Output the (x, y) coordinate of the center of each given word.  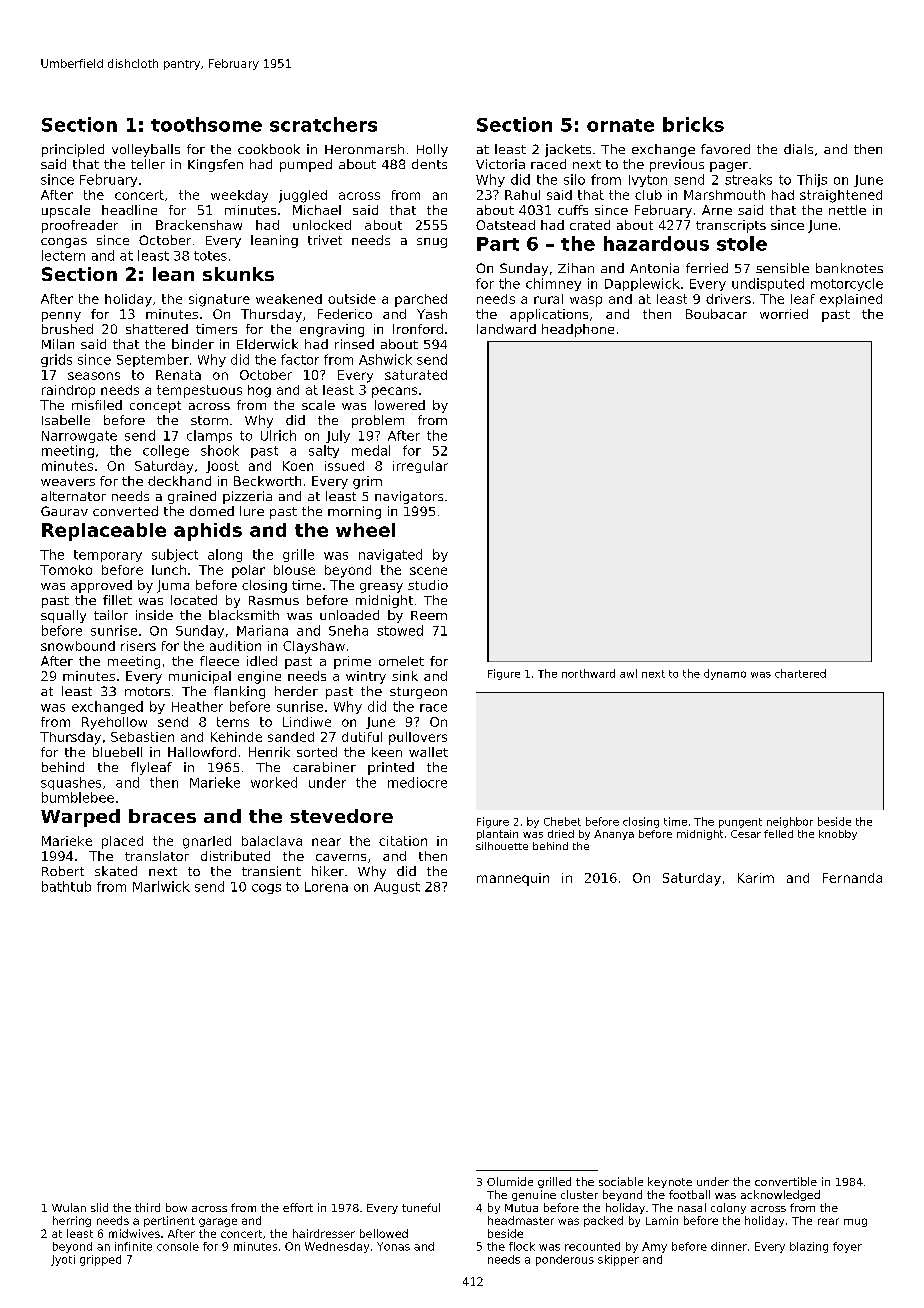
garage (218, 1222)
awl (628, 673)
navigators (409, 497)
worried (784, 314)
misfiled (97, 405)
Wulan (69, 1207)
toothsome (206, 124)
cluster (579, 1194)
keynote (670, 1182)
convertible (786, 1181)
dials (798, 149)
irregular (420, 467)
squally (63, 616)
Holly (432, 150)
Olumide (510, 1181)
